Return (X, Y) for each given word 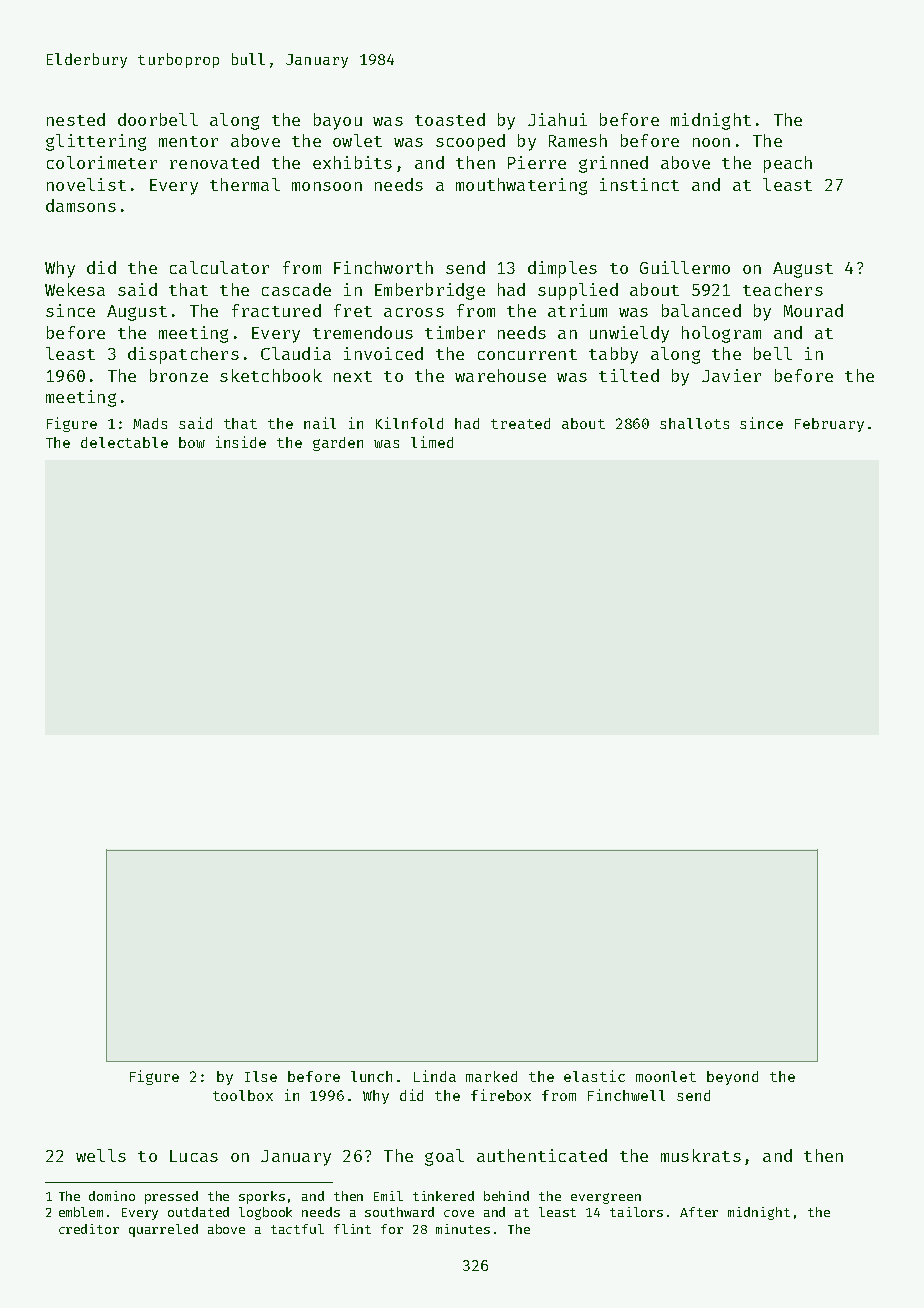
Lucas (194, 1156)
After (699, 1212)
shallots (694, 423)
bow (192, 442)
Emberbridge (430, 291)
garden (338, 444)
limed (432, 442)
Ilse (261, 1076)
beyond (732, 1078)
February (829, 425)
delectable (124, 442)
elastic (594, 1076)
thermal (245, 184)
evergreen (606, 1198)
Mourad (813, 310)
